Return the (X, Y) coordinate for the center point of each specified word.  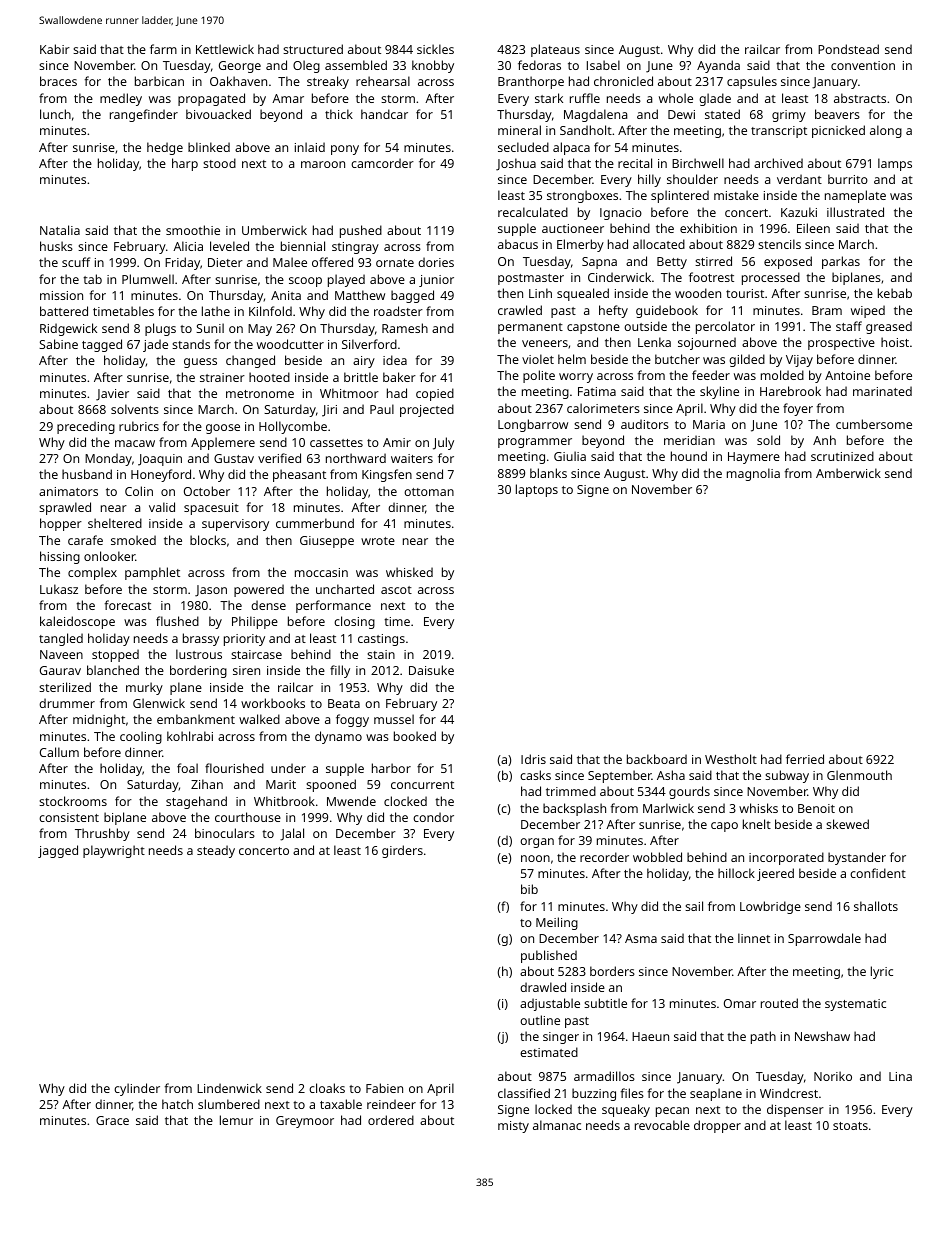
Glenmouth (859, 775)
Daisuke (431, 670)
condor (433, 817)
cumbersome (874, 424)
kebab (895, 293)
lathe (216, 311)
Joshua (516, 164)
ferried (805, 759)
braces (58, 81)
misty (513, 1127)
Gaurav (60, 670)
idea (395, 360)
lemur (236, 1120)
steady (216, 851)
